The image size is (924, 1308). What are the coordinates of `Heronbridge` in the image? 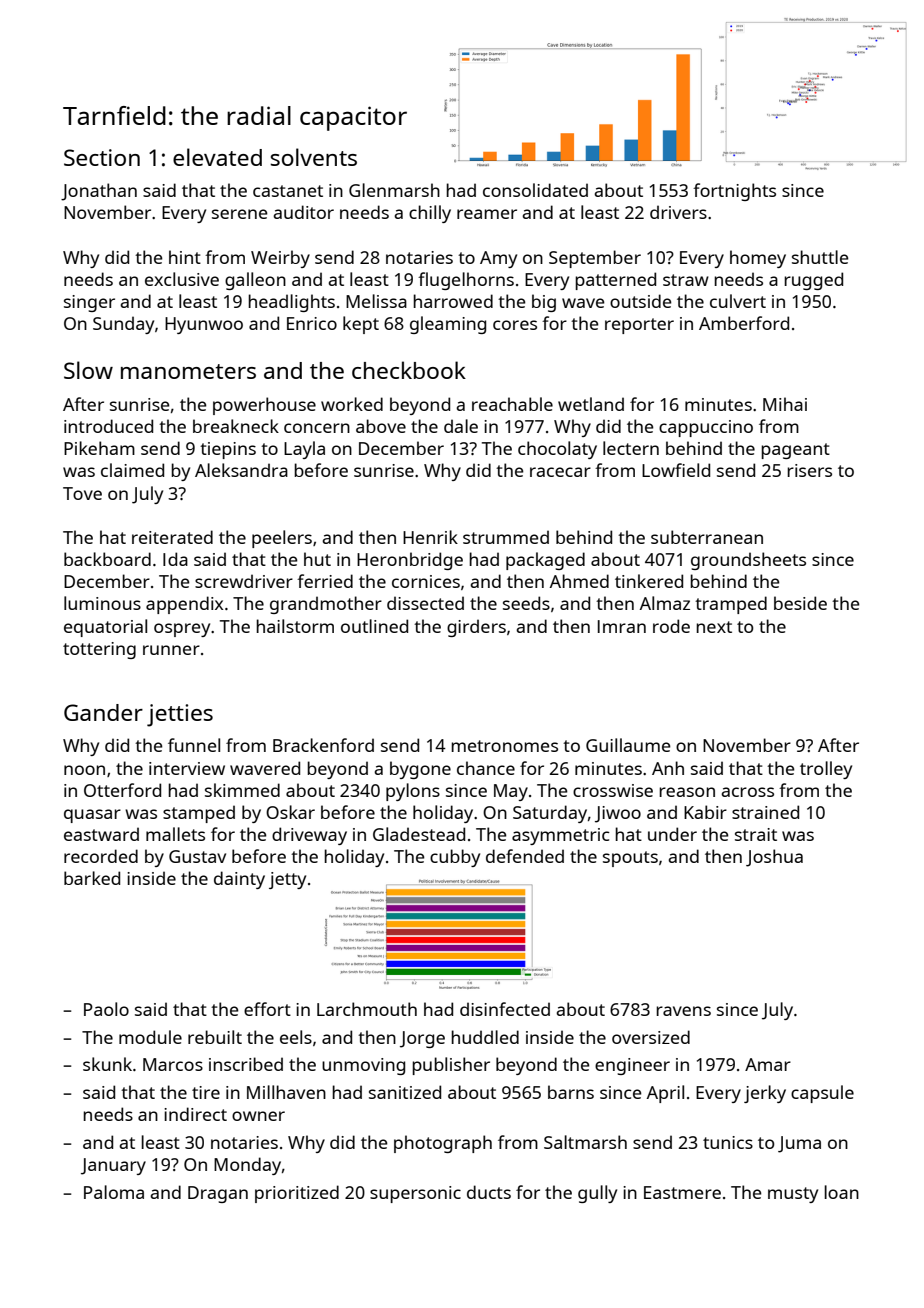 It's located at (410, 561).
